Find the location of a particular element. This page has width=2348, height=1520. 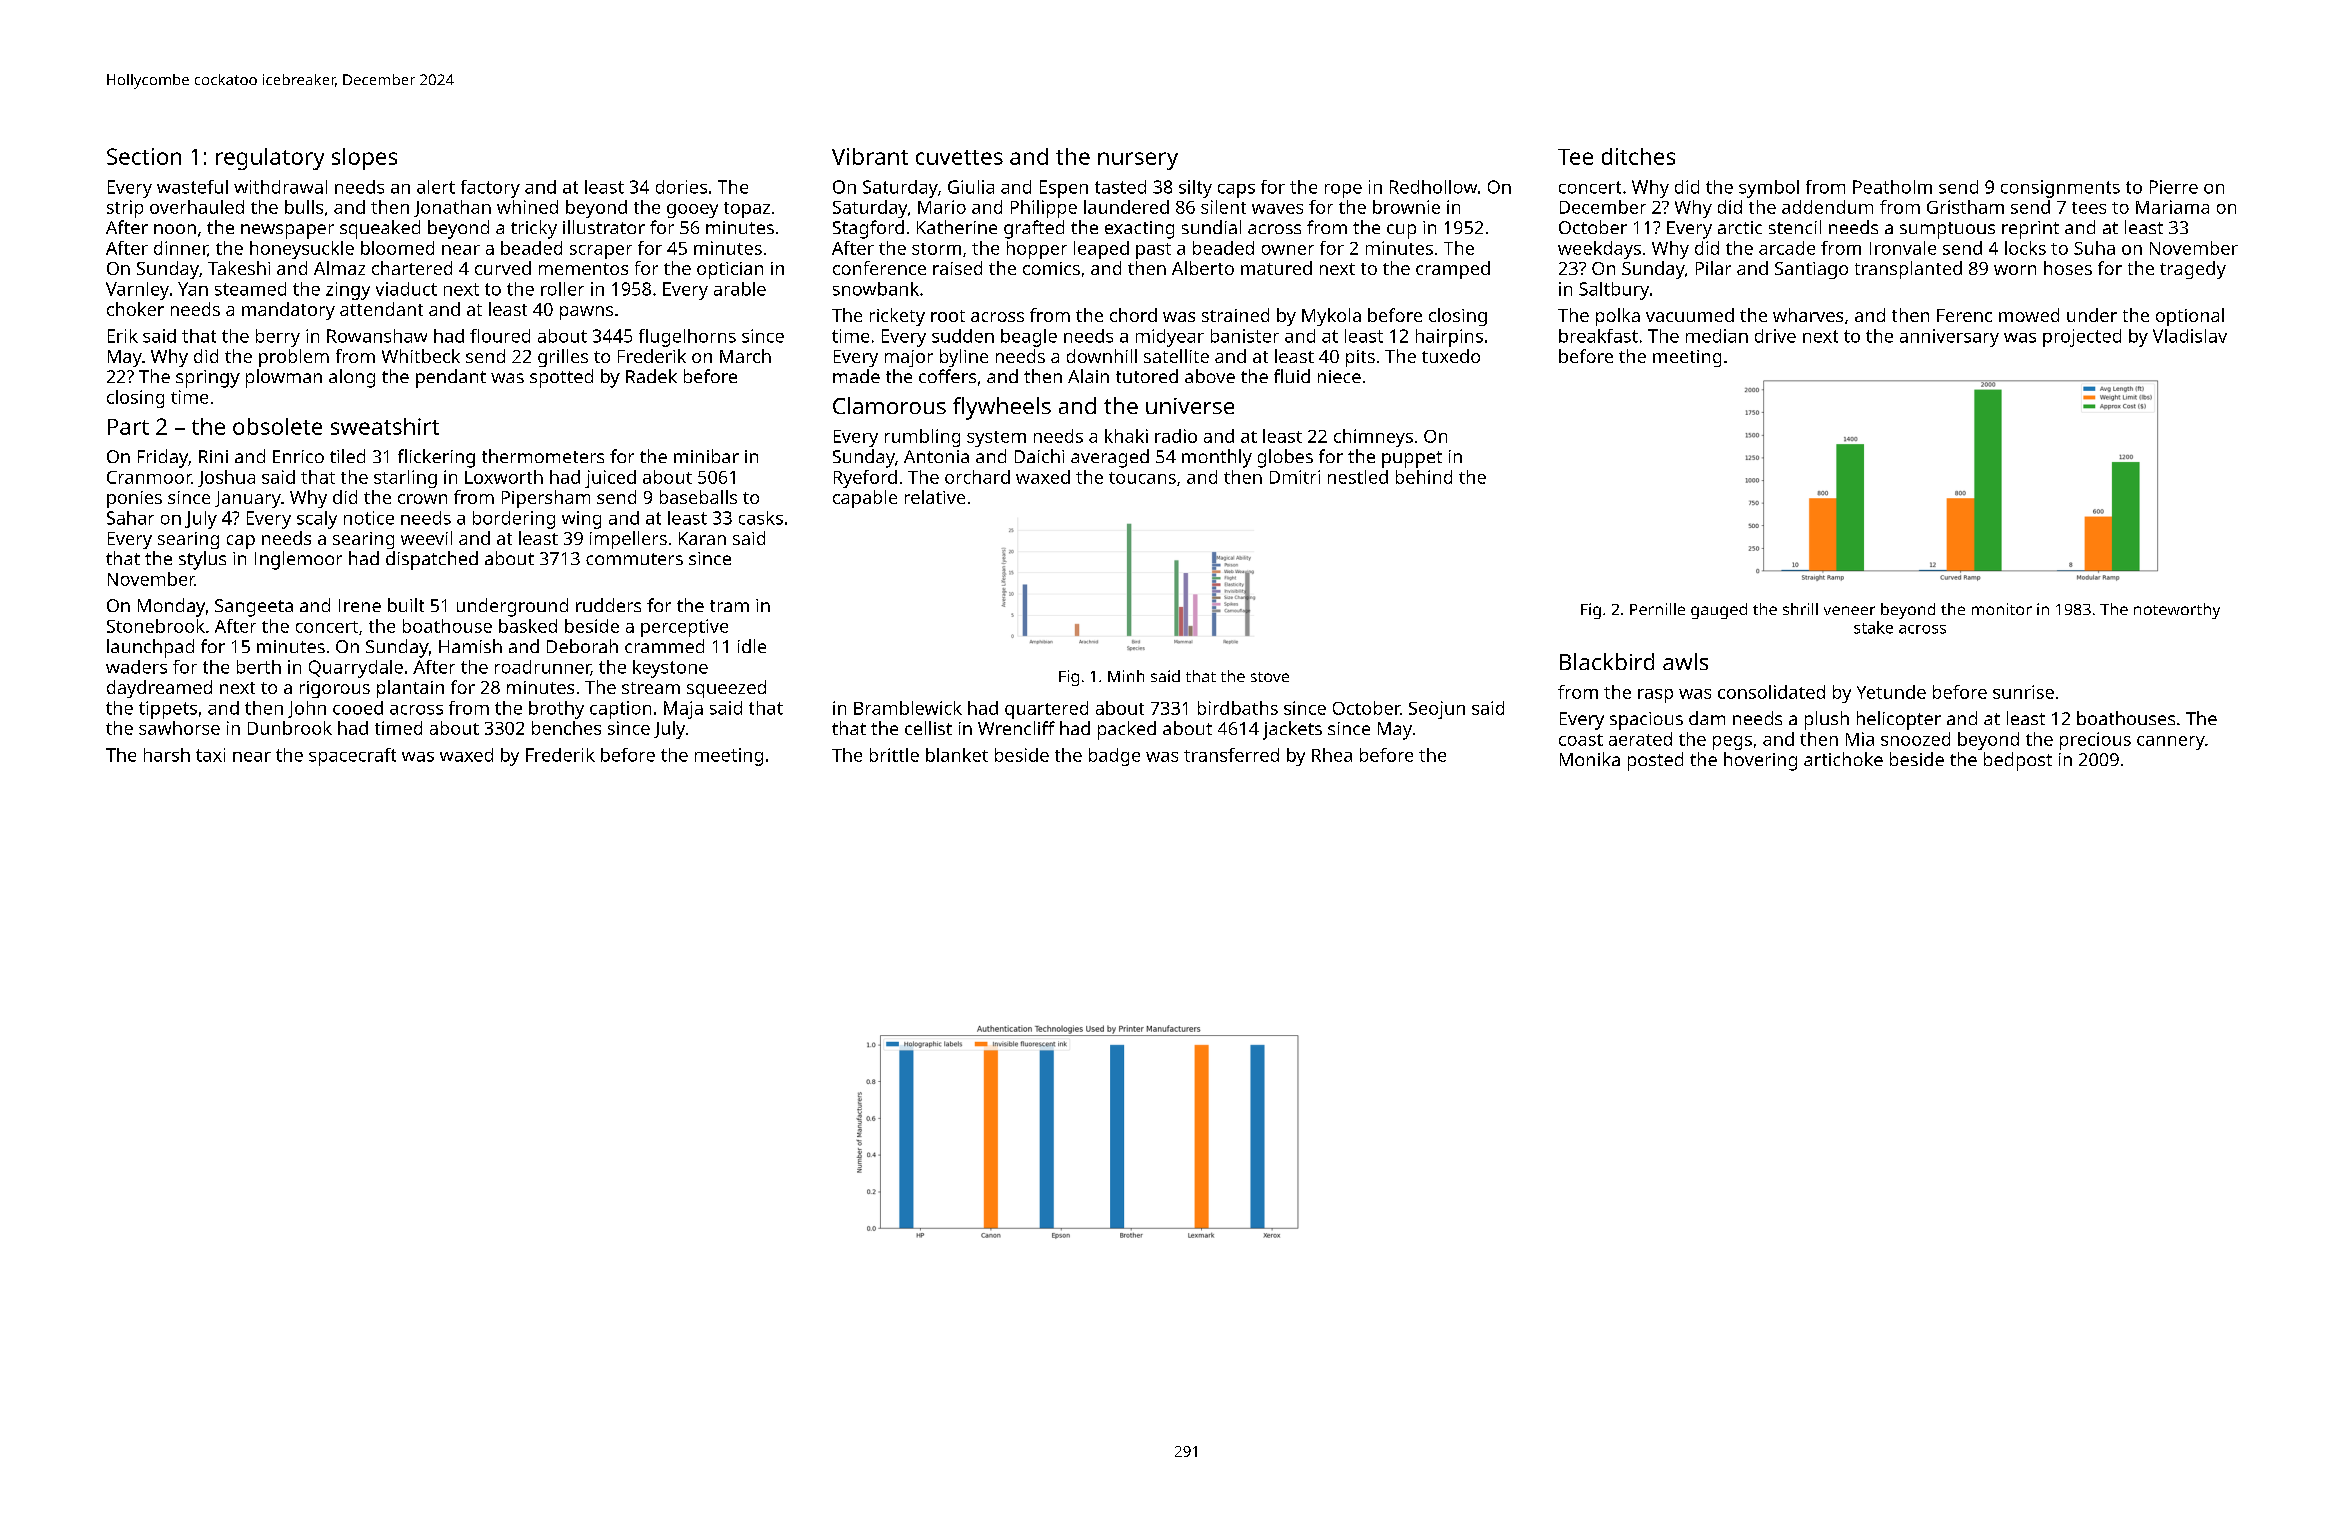

Pierre is located at coordinates (2174, 187).
